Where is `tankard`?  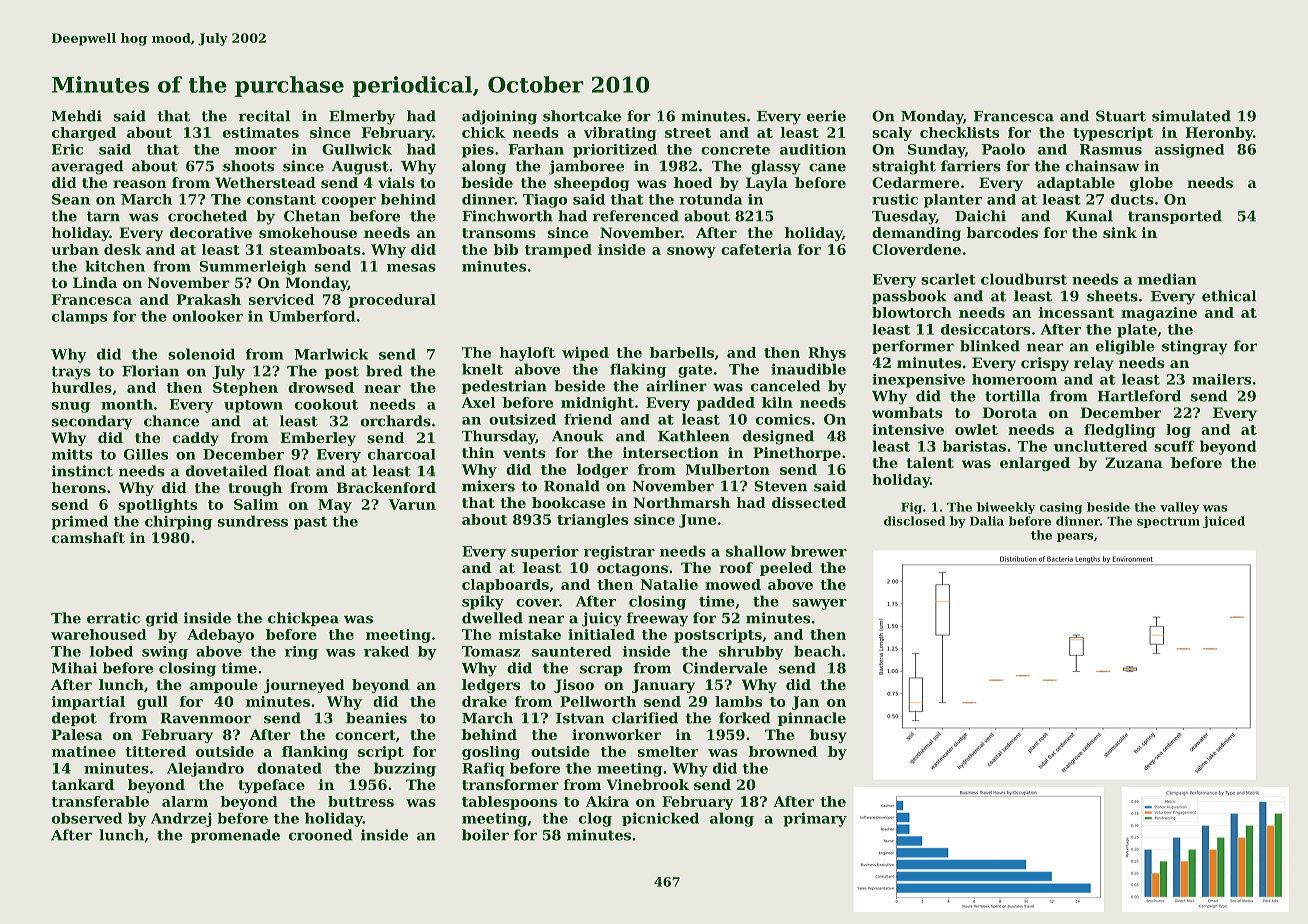 tankard is located at coordinates (83, 784).
